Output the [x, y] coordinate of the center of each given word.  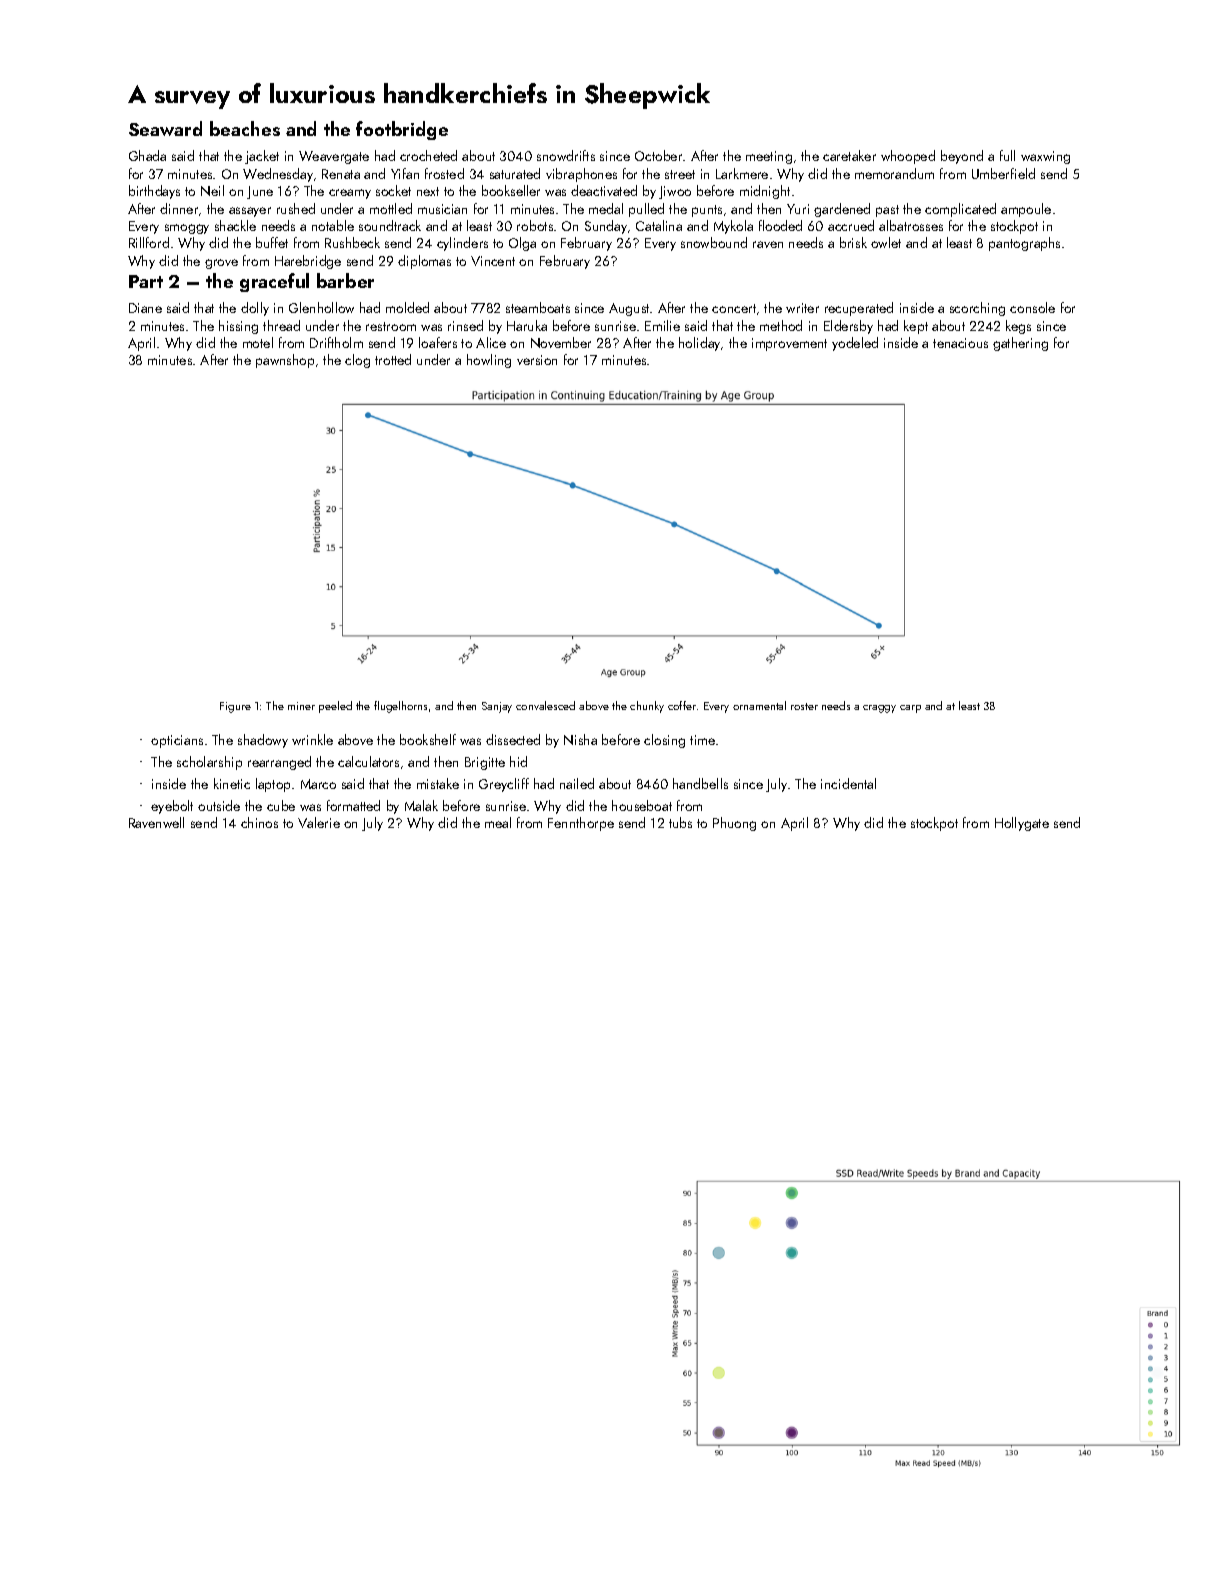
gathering [1020, 344]
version [537, 360]
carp [910, 709]
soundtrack [390, 225]
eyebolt [172, 807]
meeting [769, 157]
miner [301, 706]
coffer [682, 705]
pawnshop [285, 361]
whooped [908, 157]
